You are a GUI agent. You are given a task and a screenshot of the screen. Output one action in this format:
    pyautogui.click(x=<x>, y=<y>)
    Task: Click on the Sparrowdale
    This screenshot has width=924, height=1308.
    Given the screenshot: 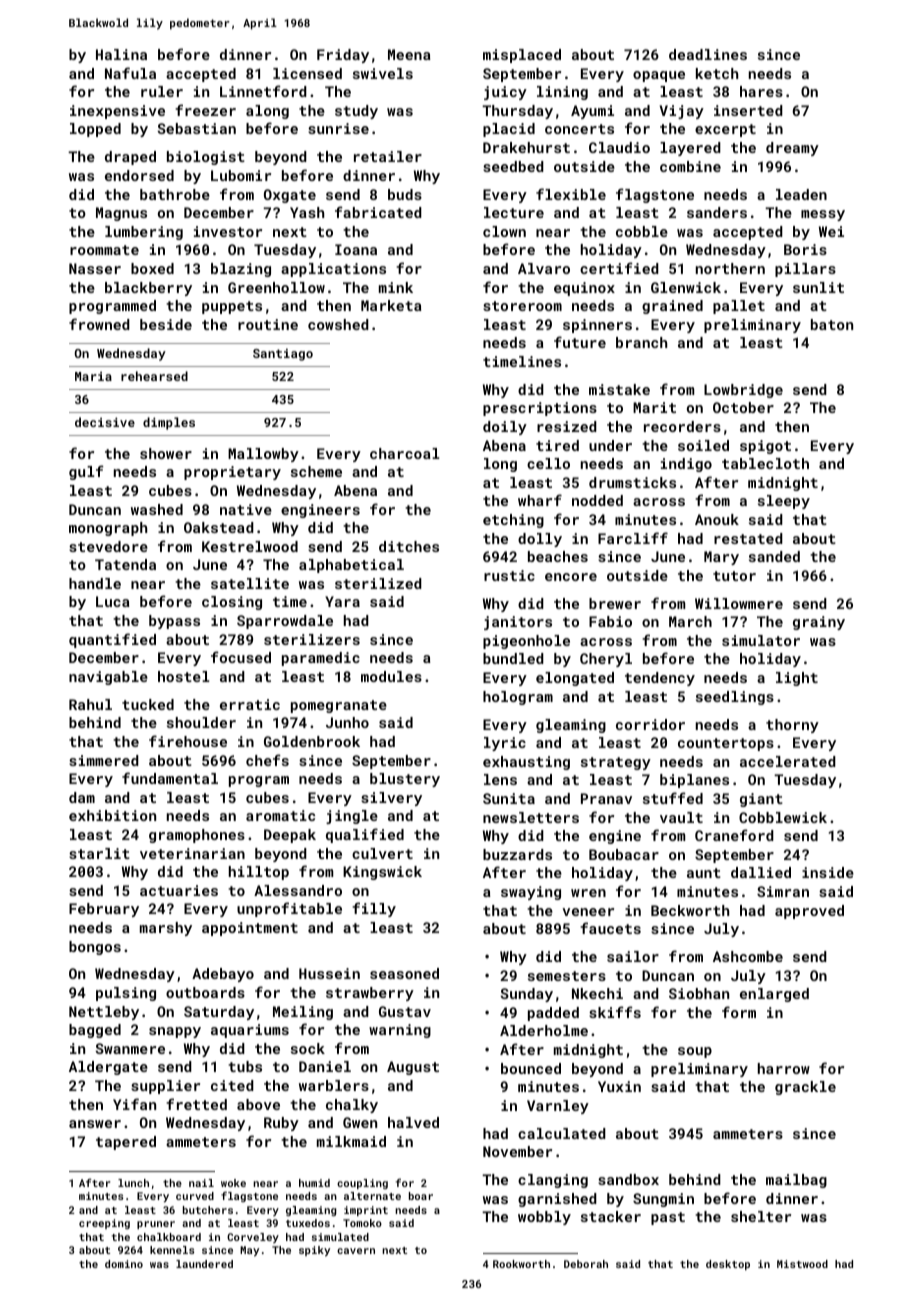 What is the action you would take?
    pyautogui.click(x=285, y=622)
